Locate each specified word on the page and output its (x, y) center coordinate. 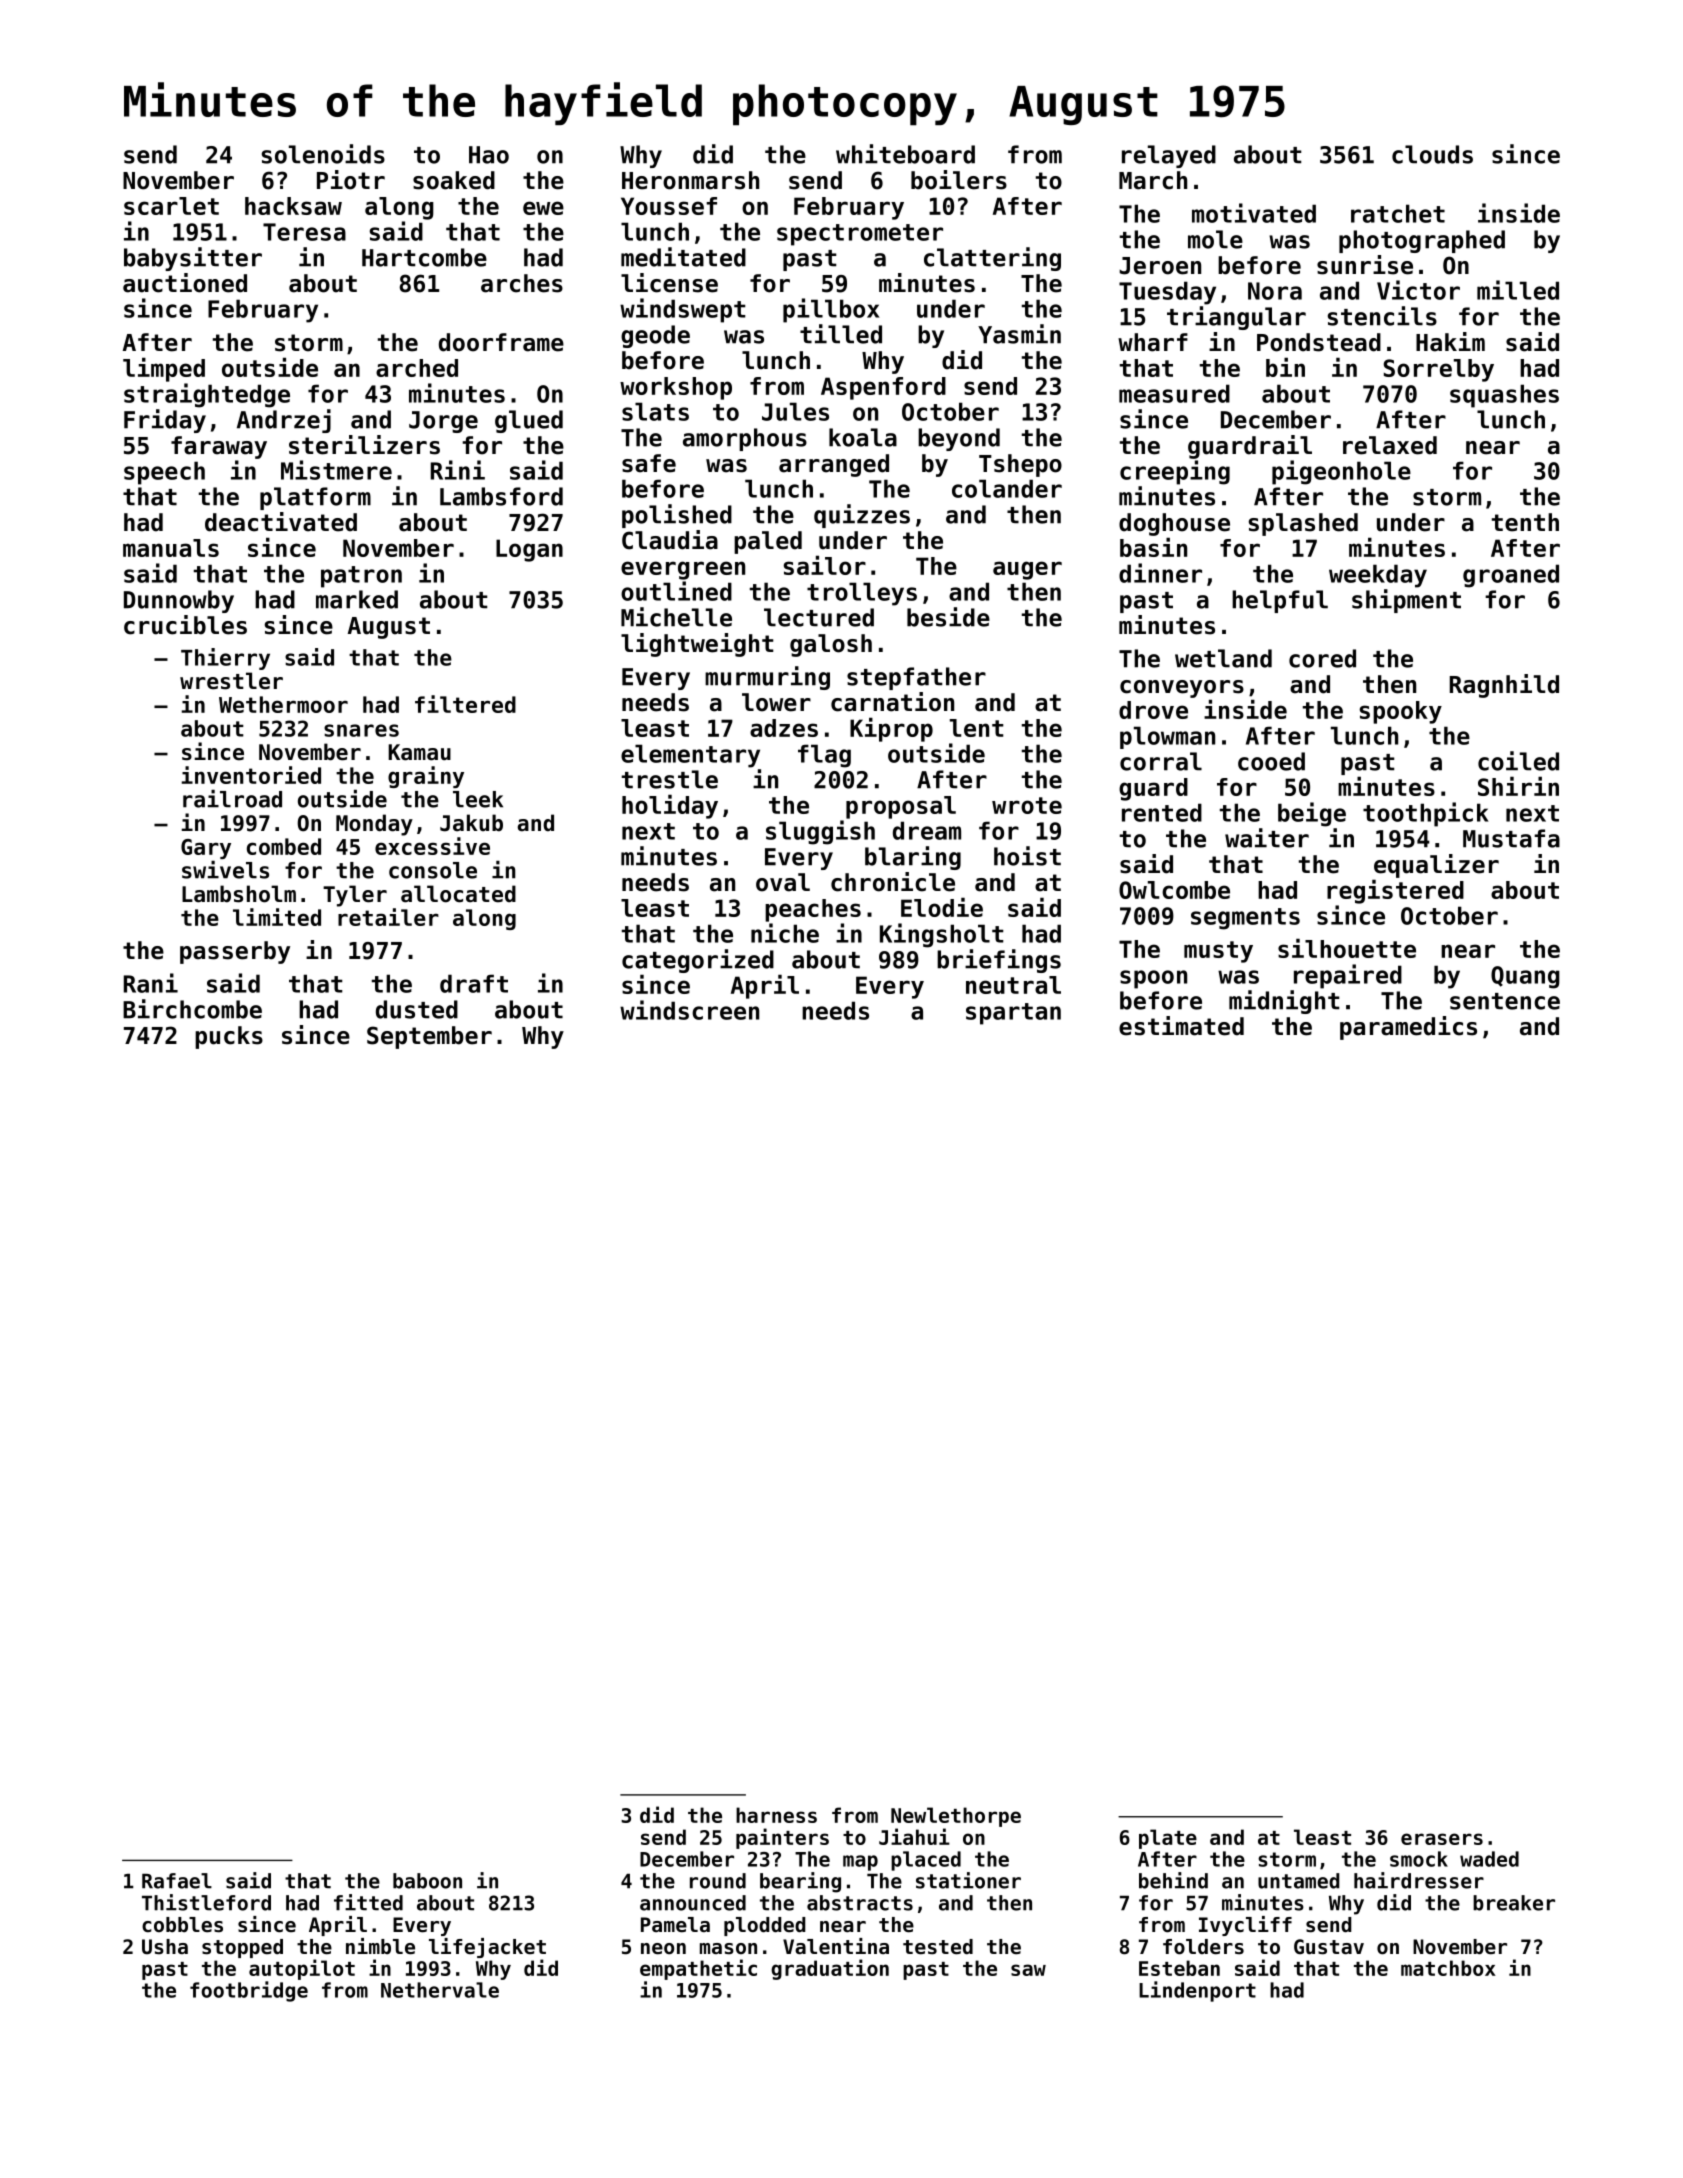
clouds (1432, 154)
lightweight (697, 645)
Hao (489, 155)
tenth (1525, 522)
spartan (1013, 1014)
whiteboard (905, 154)
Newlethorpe (956, 1817)
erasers (1442, 1839)
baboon (427, 1881)
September (429, 1037)
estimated (1181, 1026)
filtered (465, 704)
